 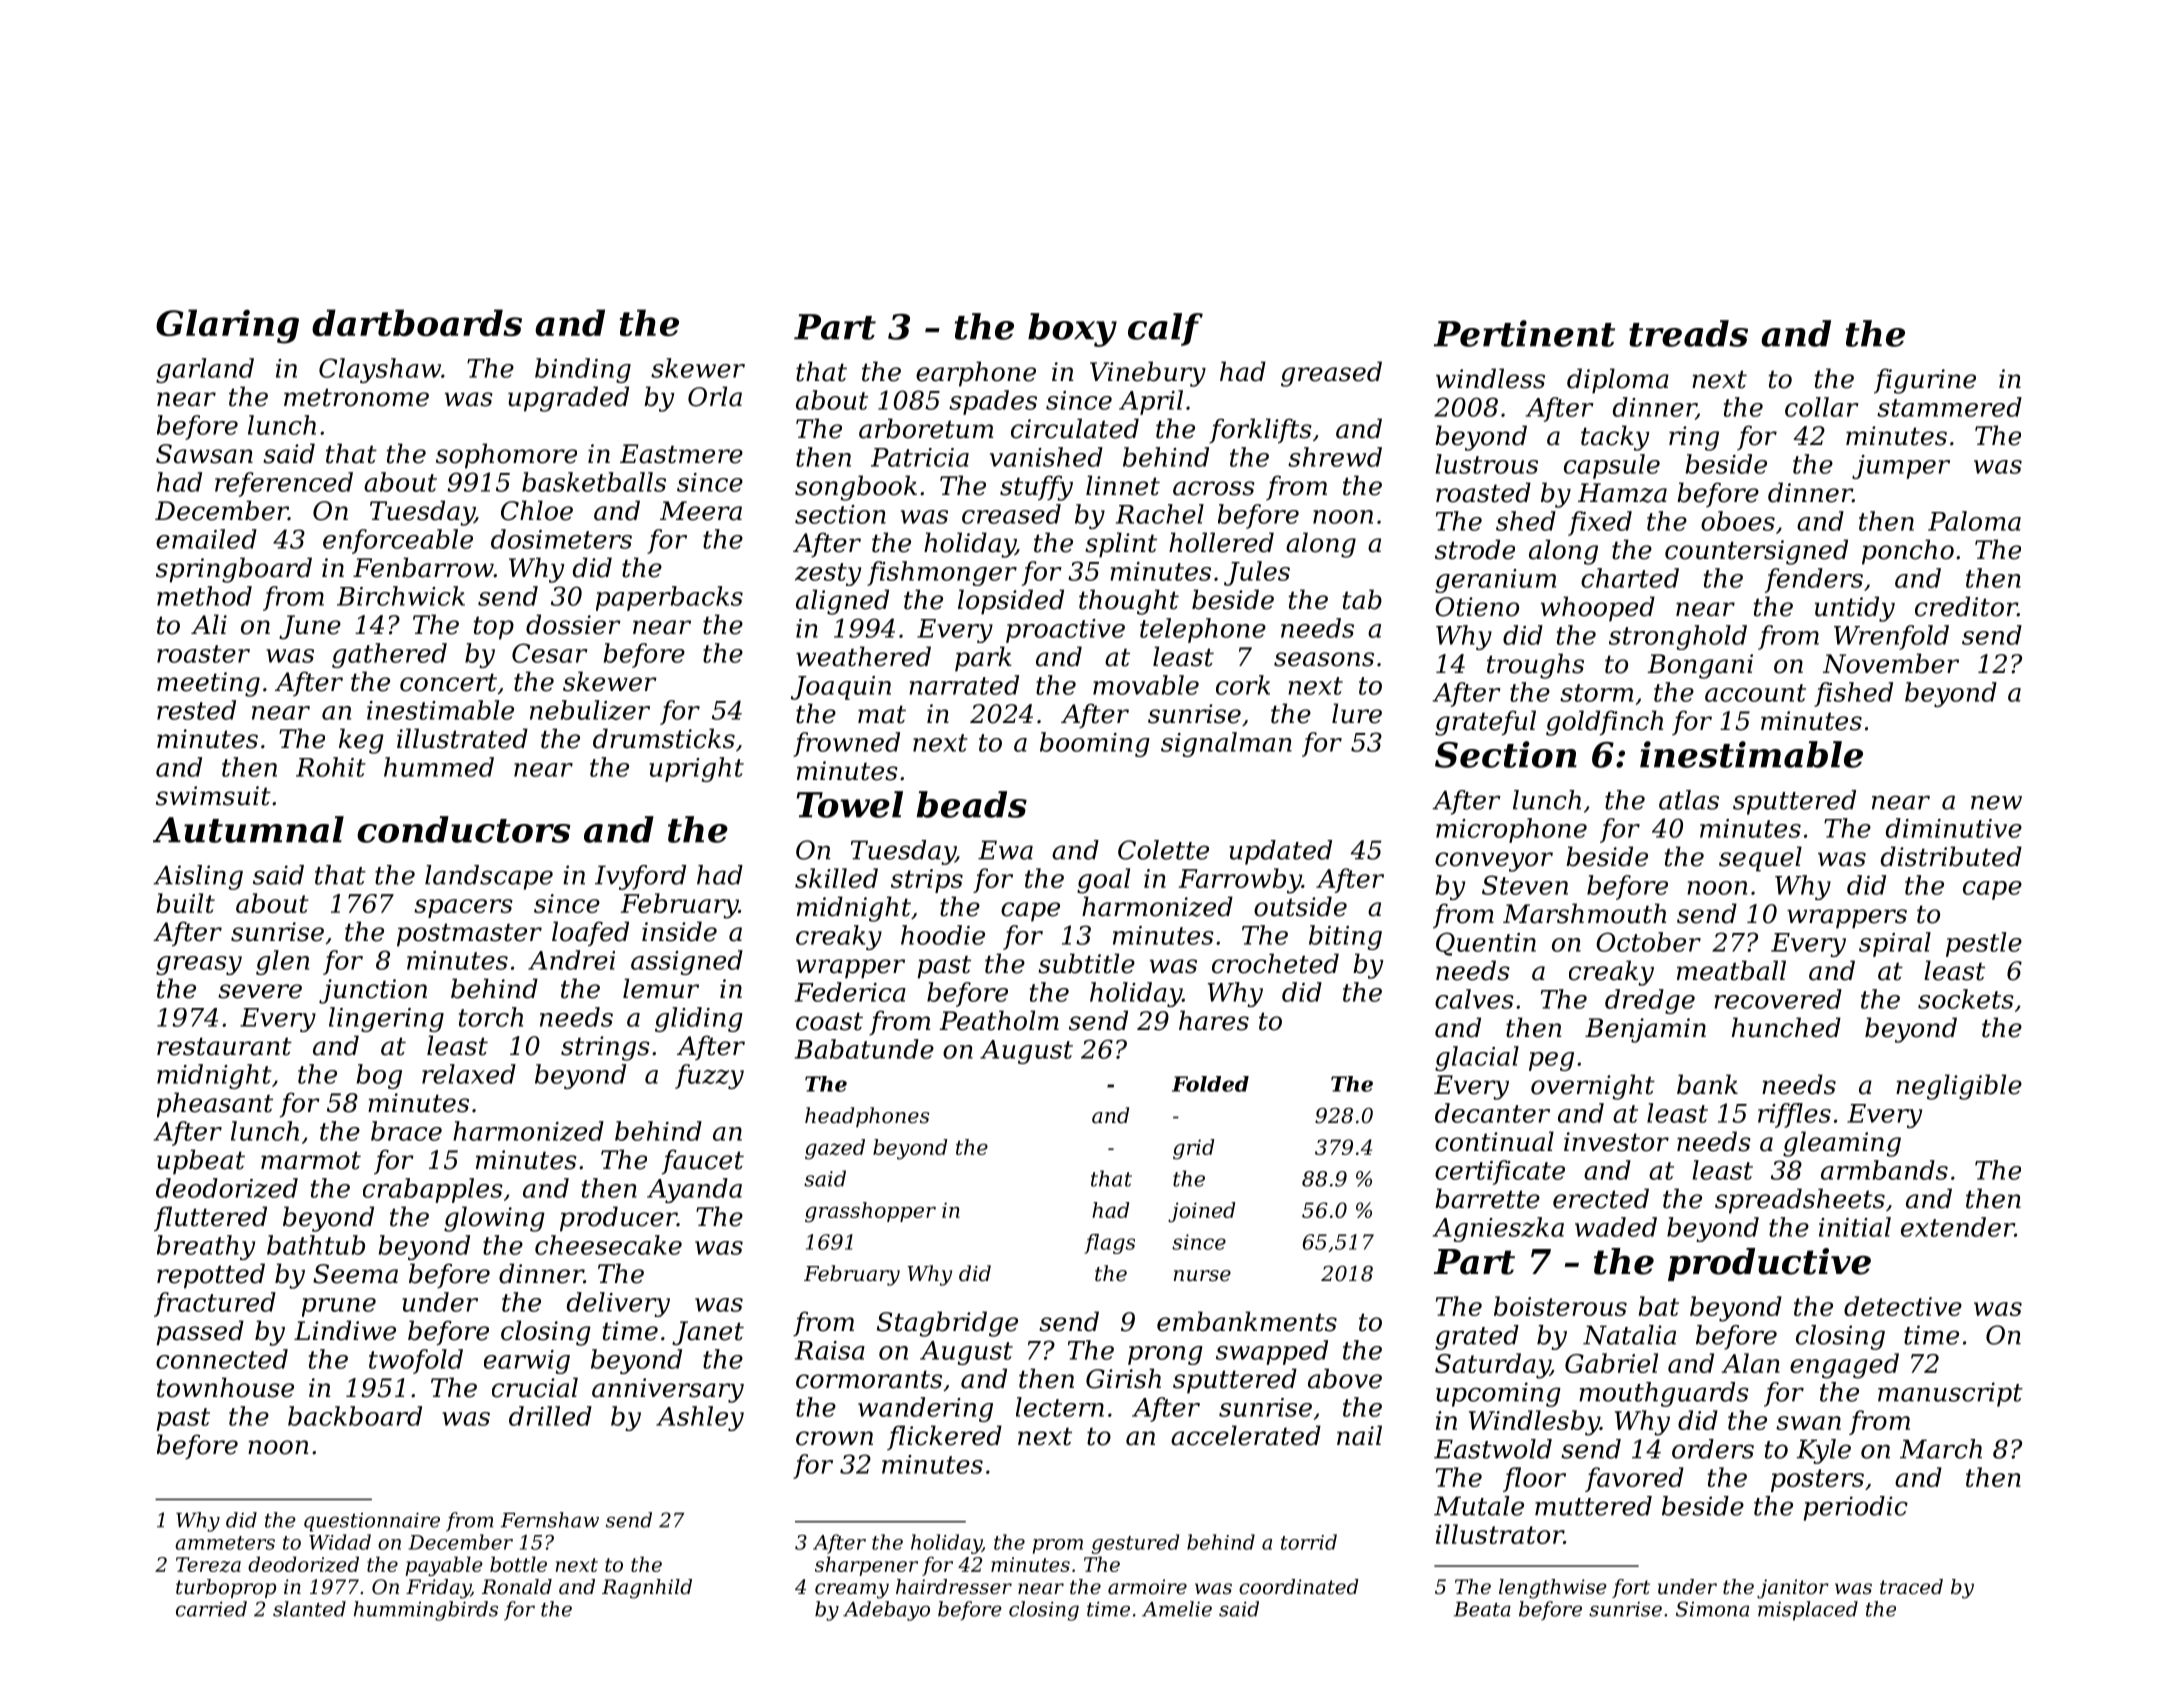 I want to click on grid, so click(x=1193, y=1149).
